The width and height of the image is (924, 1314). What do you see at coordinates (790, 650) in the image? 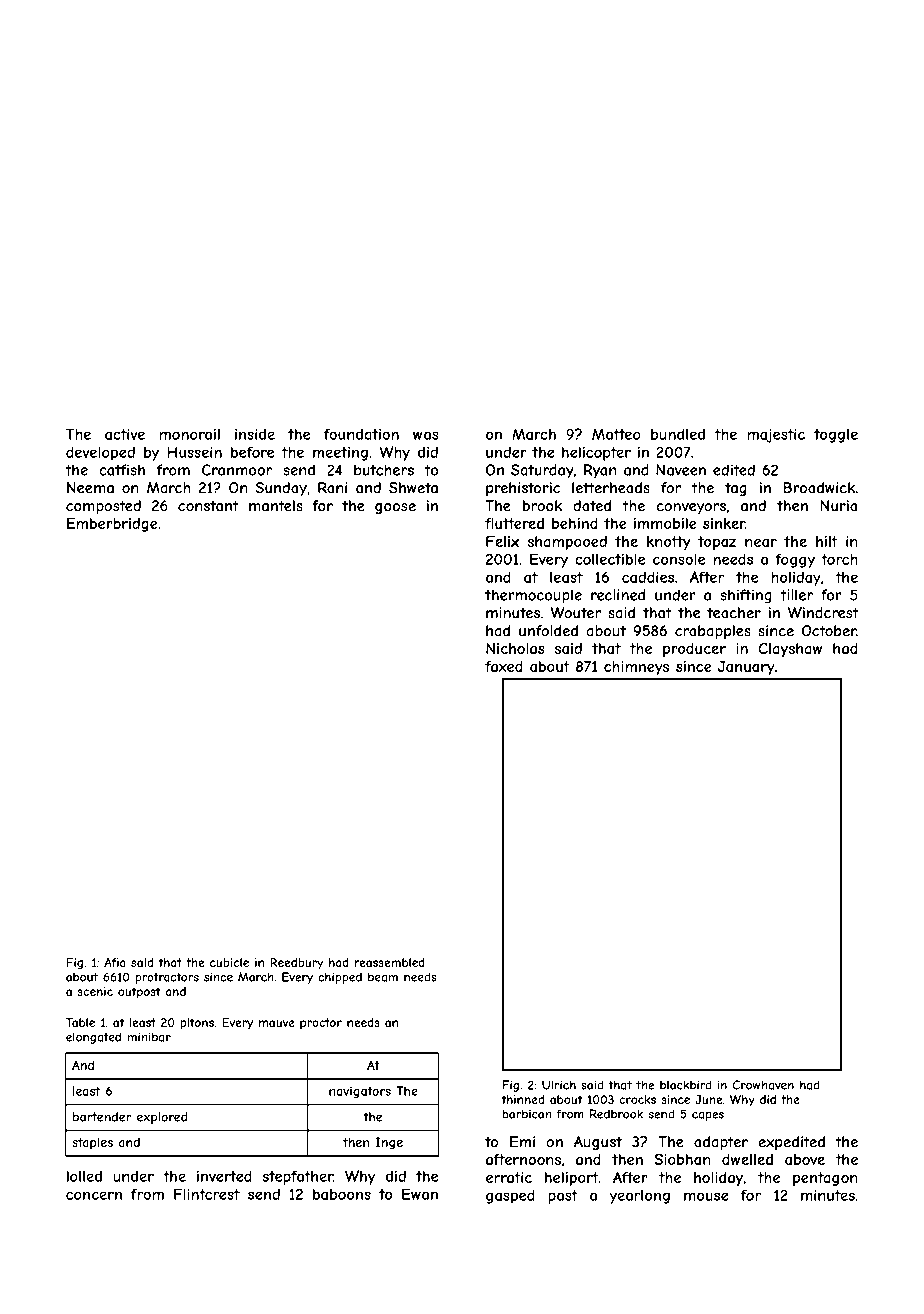
I see `Clayshaw` at bounding box center [790, 650].
